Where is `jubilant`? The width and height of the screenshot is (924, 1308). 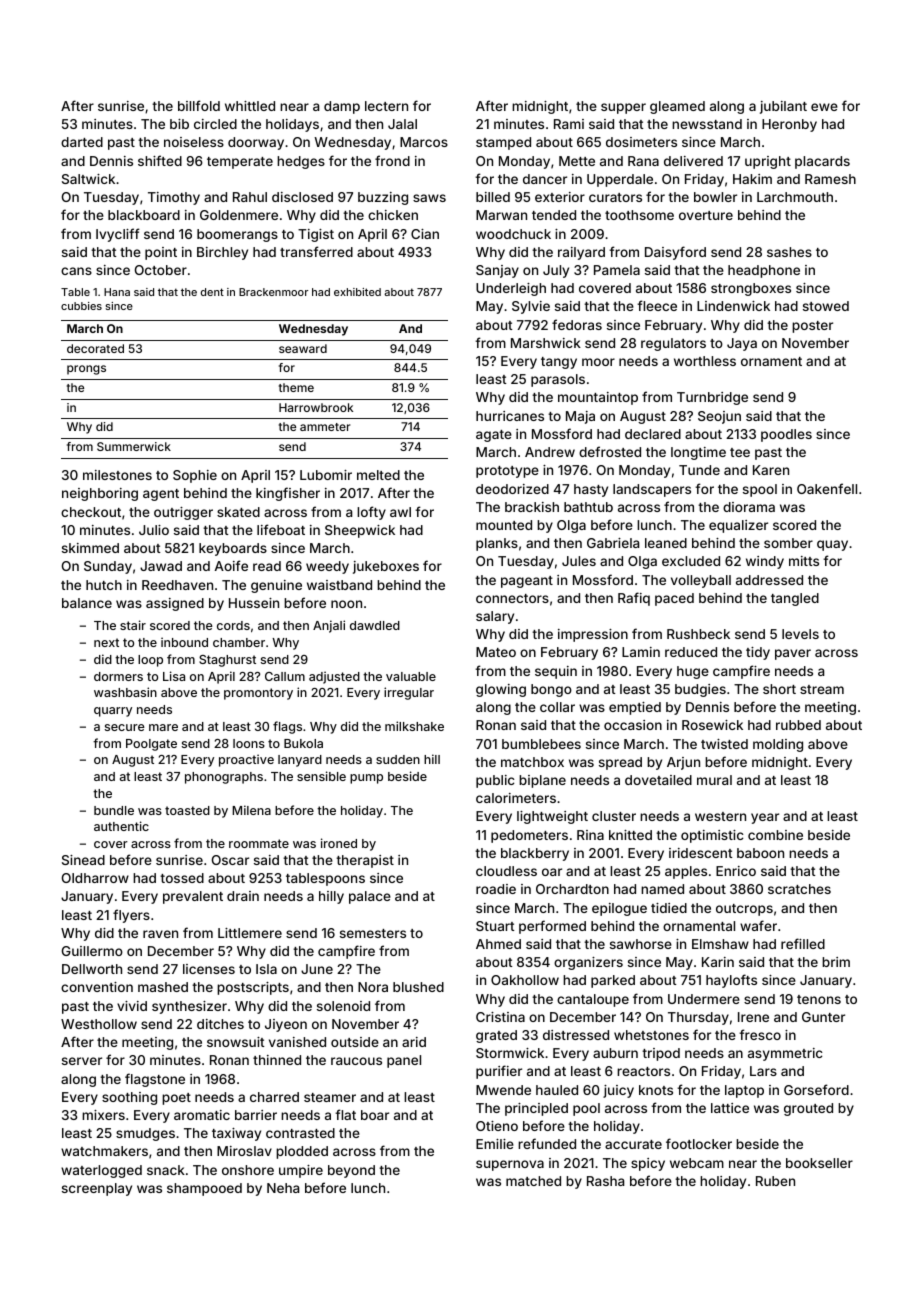 jubilant is located at coordinates (783, 107).
